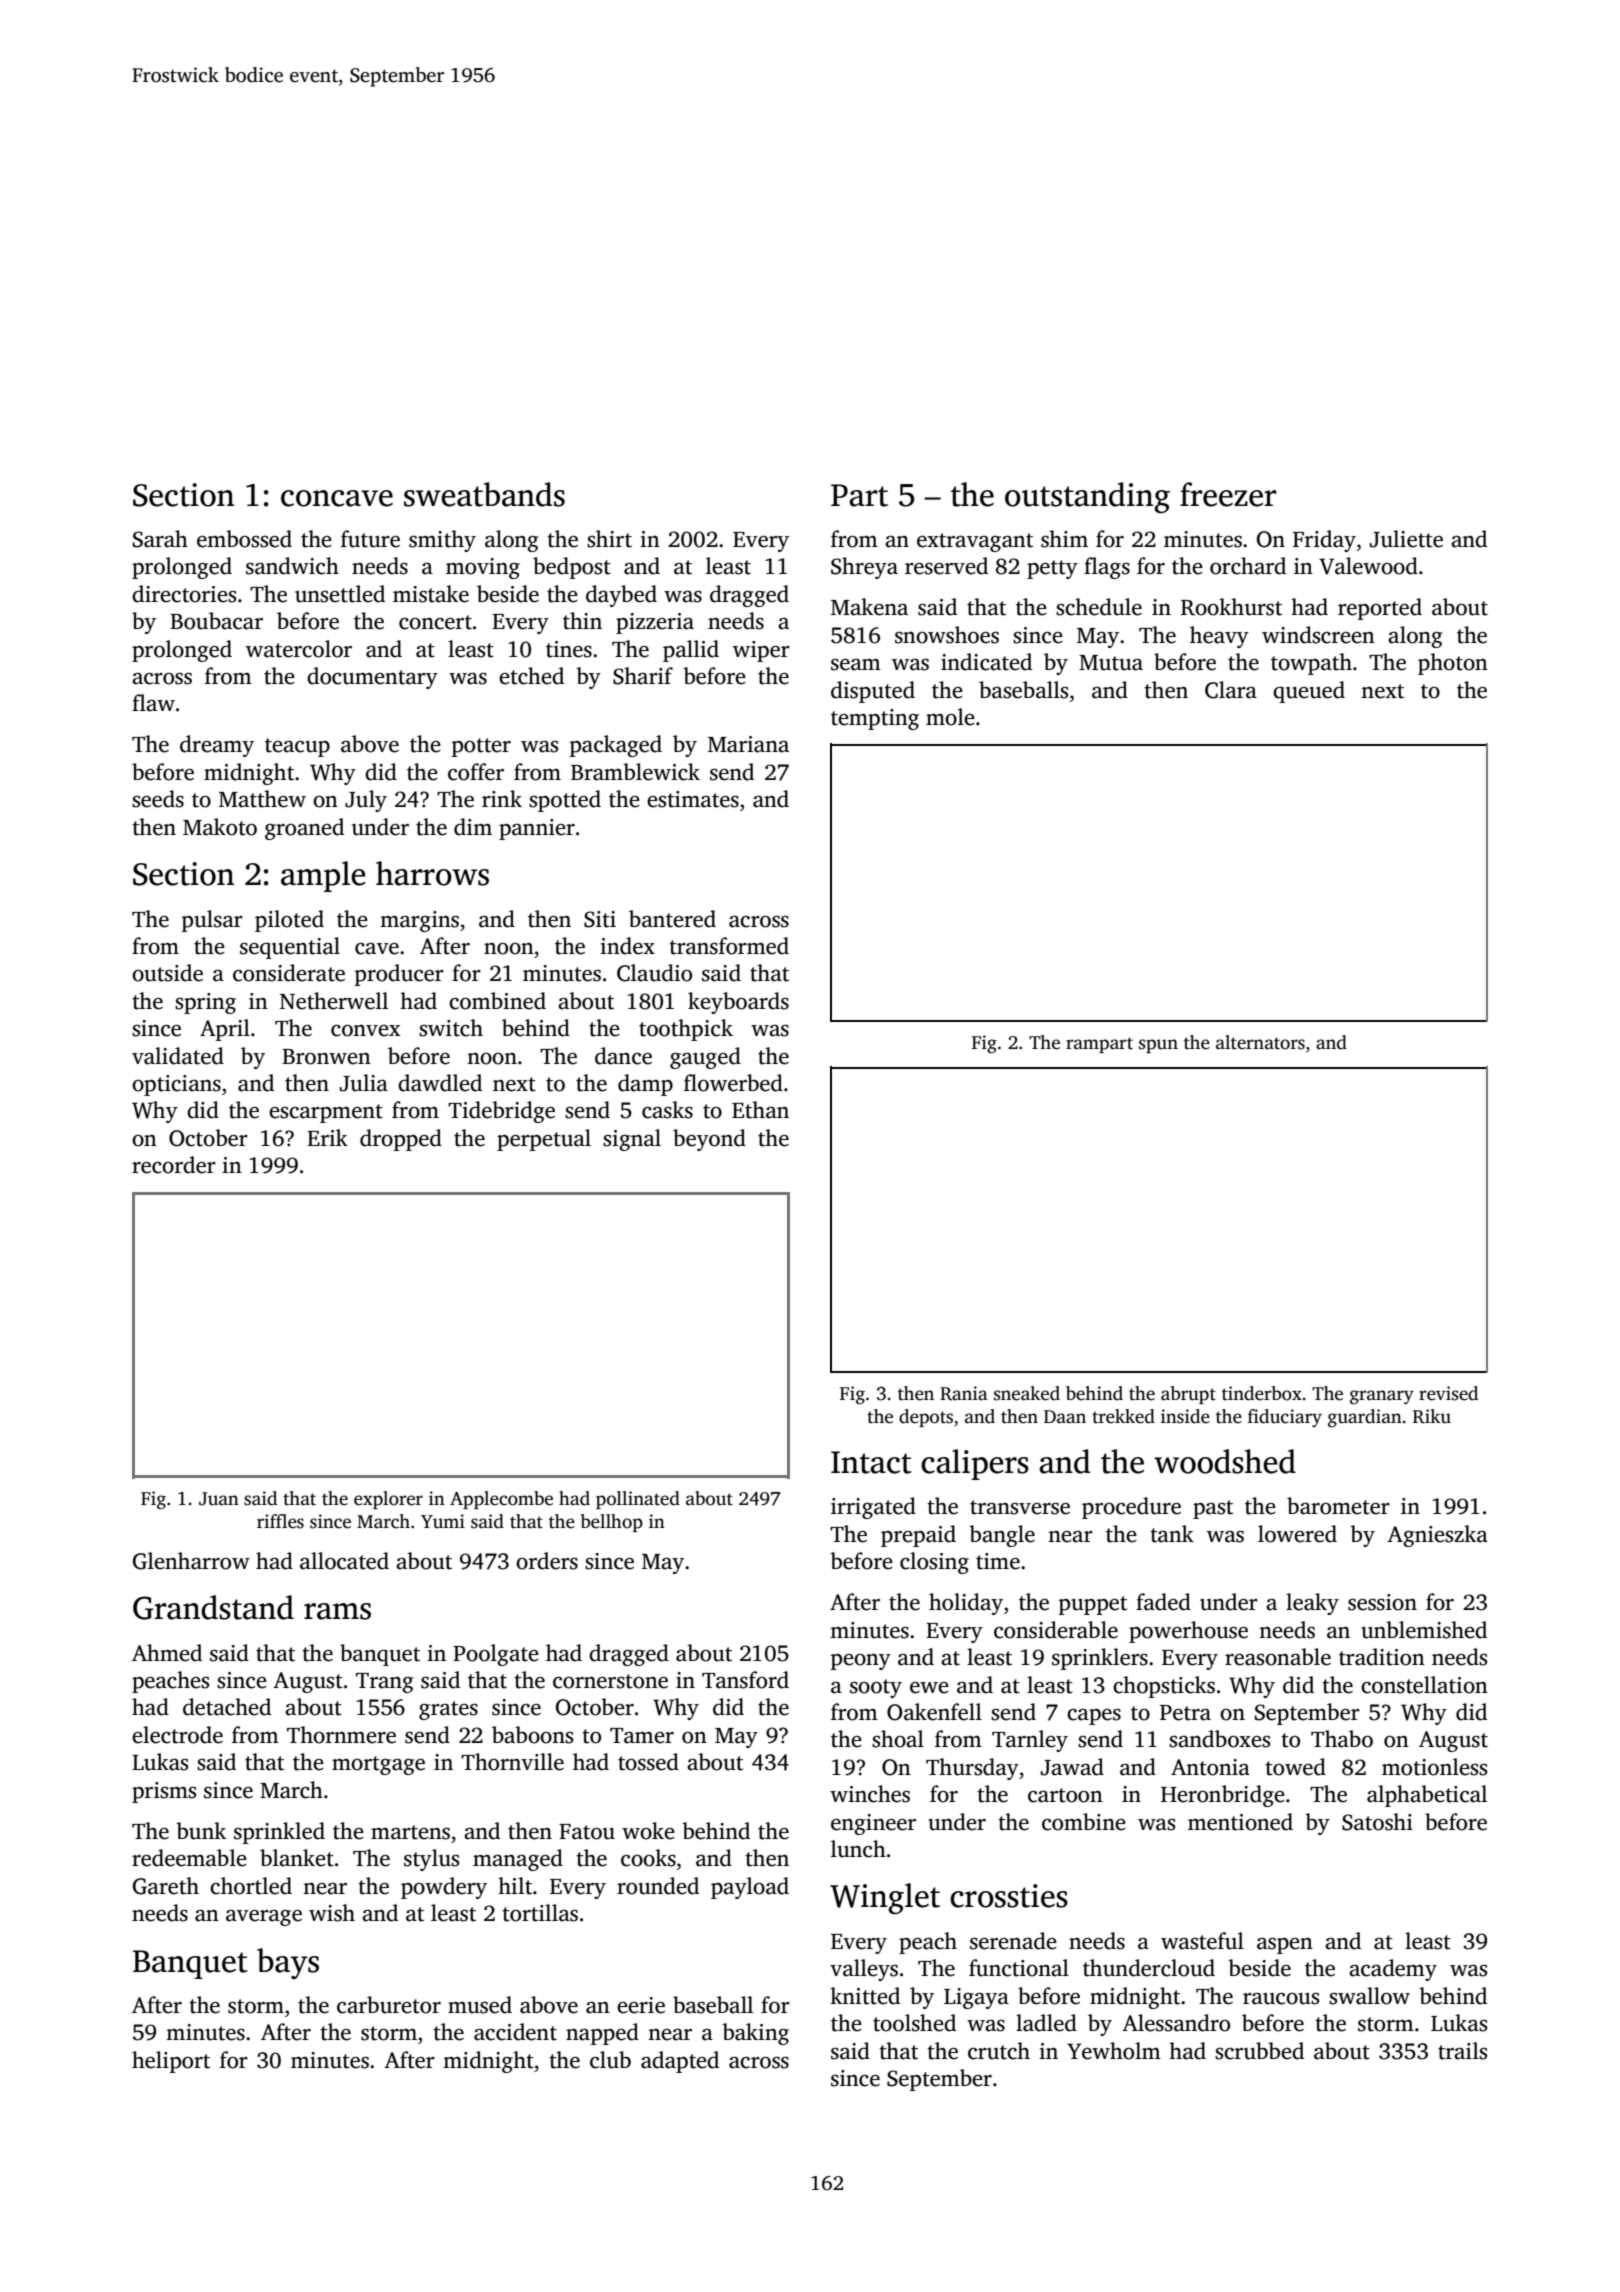 Image resolution: width=1620 pixels, height=2292 pixels. Describe the element at coordinates (171, 2062) in the document. I see `heliport` at that location.
